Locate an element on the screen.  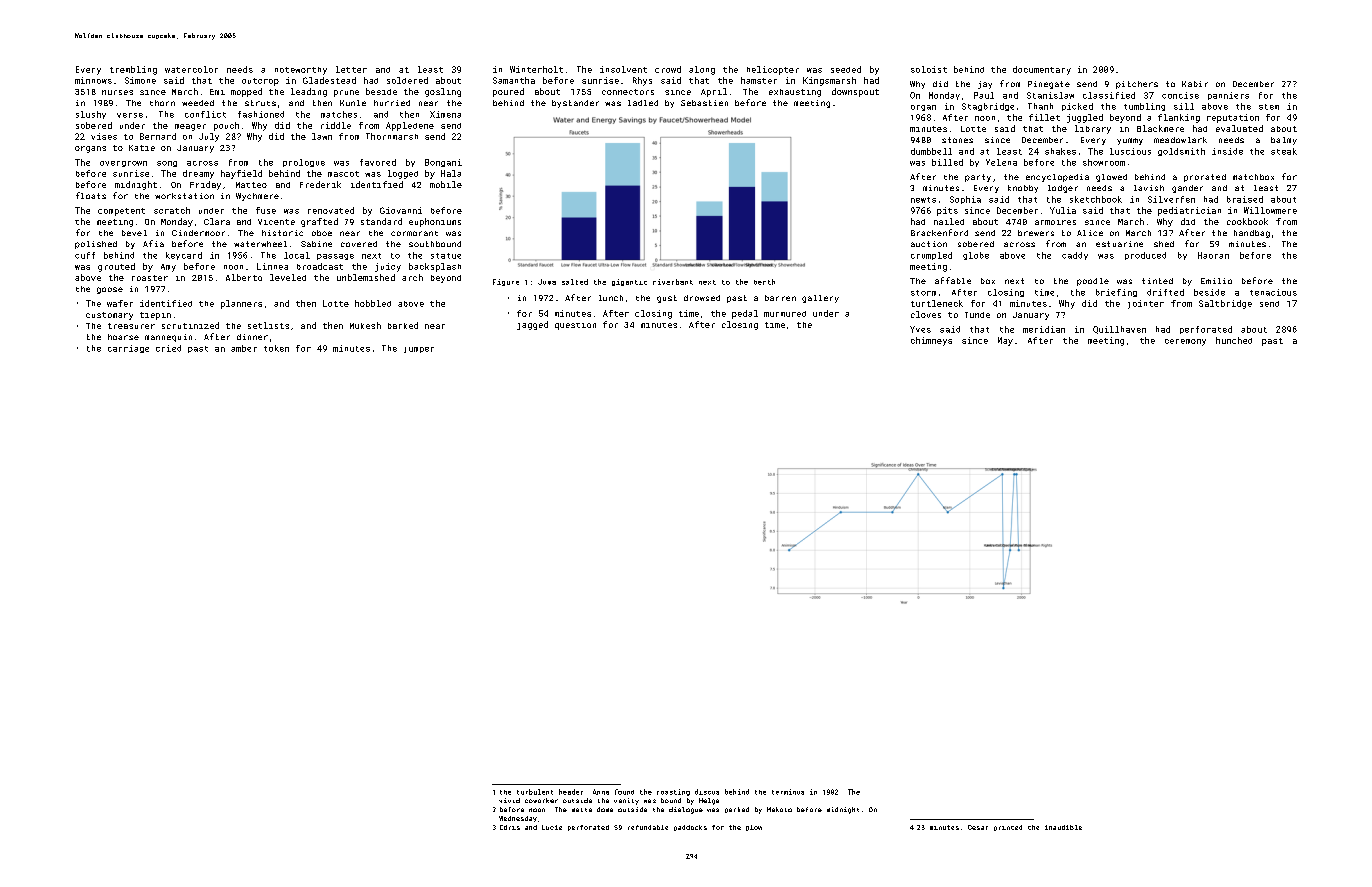
carriage is located at coordinates (128, 349).
